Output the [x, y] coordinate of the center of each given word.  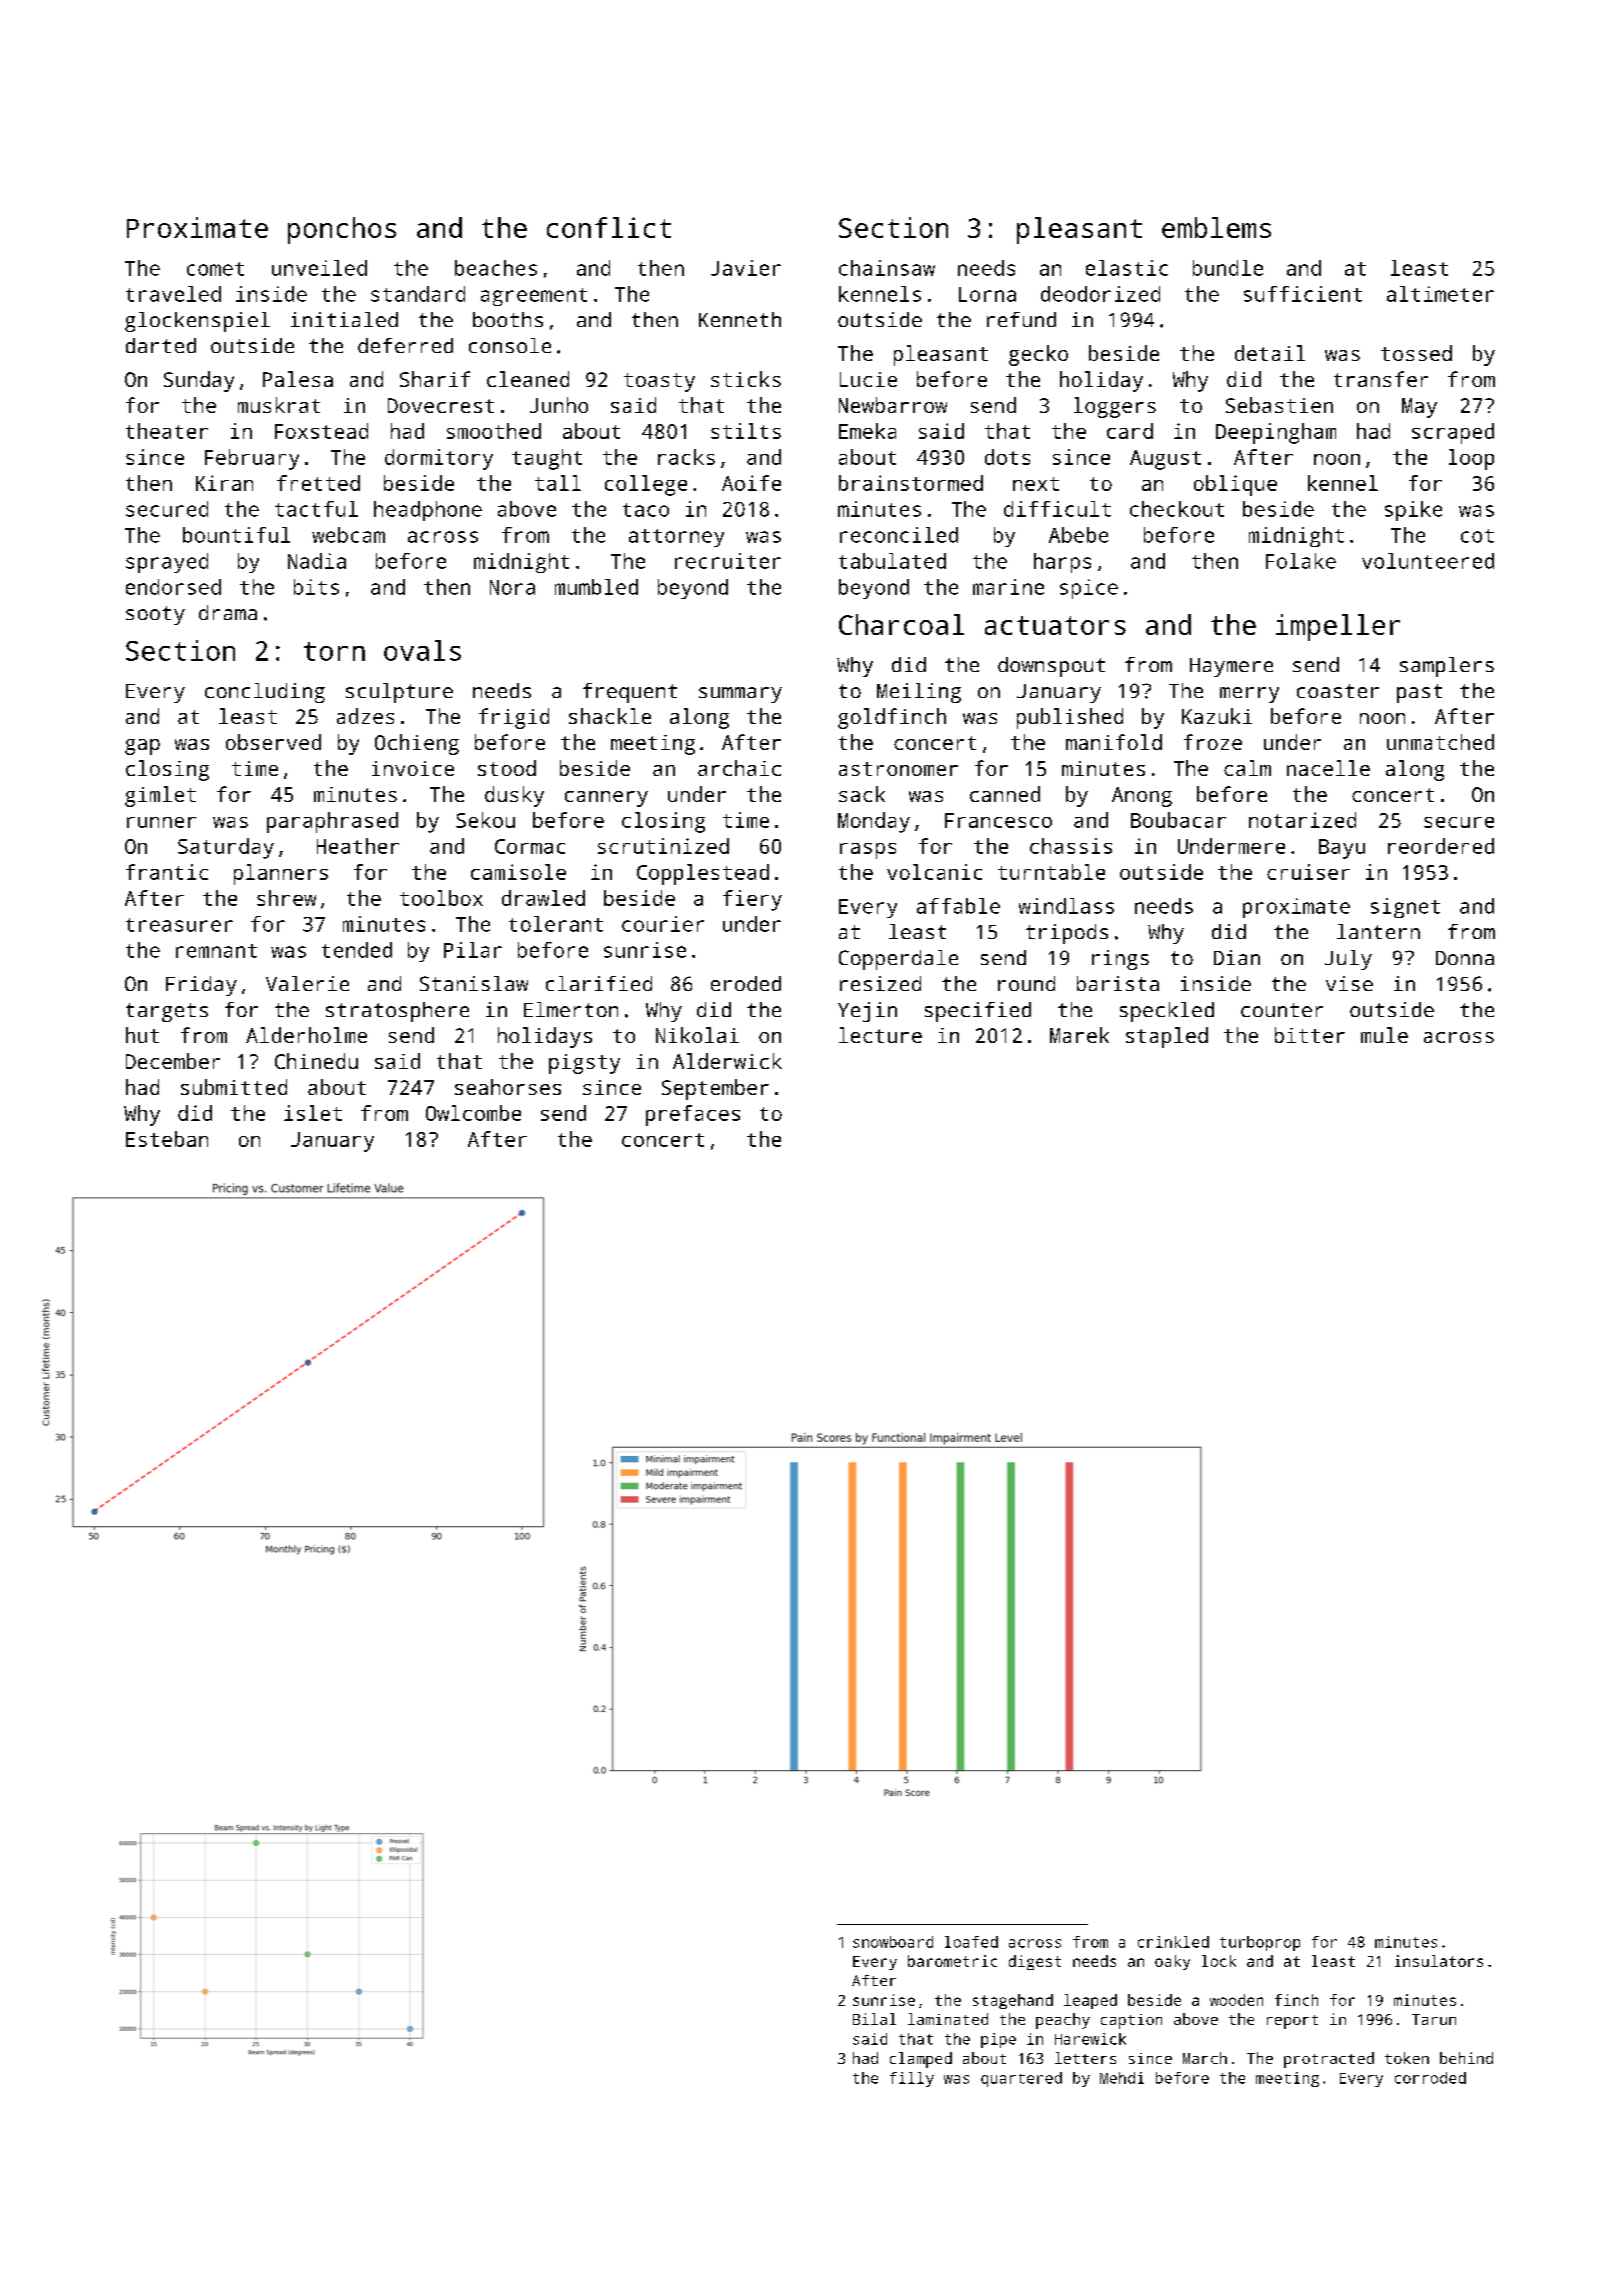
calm [1247, 768]
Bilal [874, 2019]
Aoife [751, 483]
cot [1477, 536]
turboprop [1260, 1943]
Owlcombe [473, 1113]
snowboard [893, 1942]
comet [215, 269]
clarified [599, 983]
